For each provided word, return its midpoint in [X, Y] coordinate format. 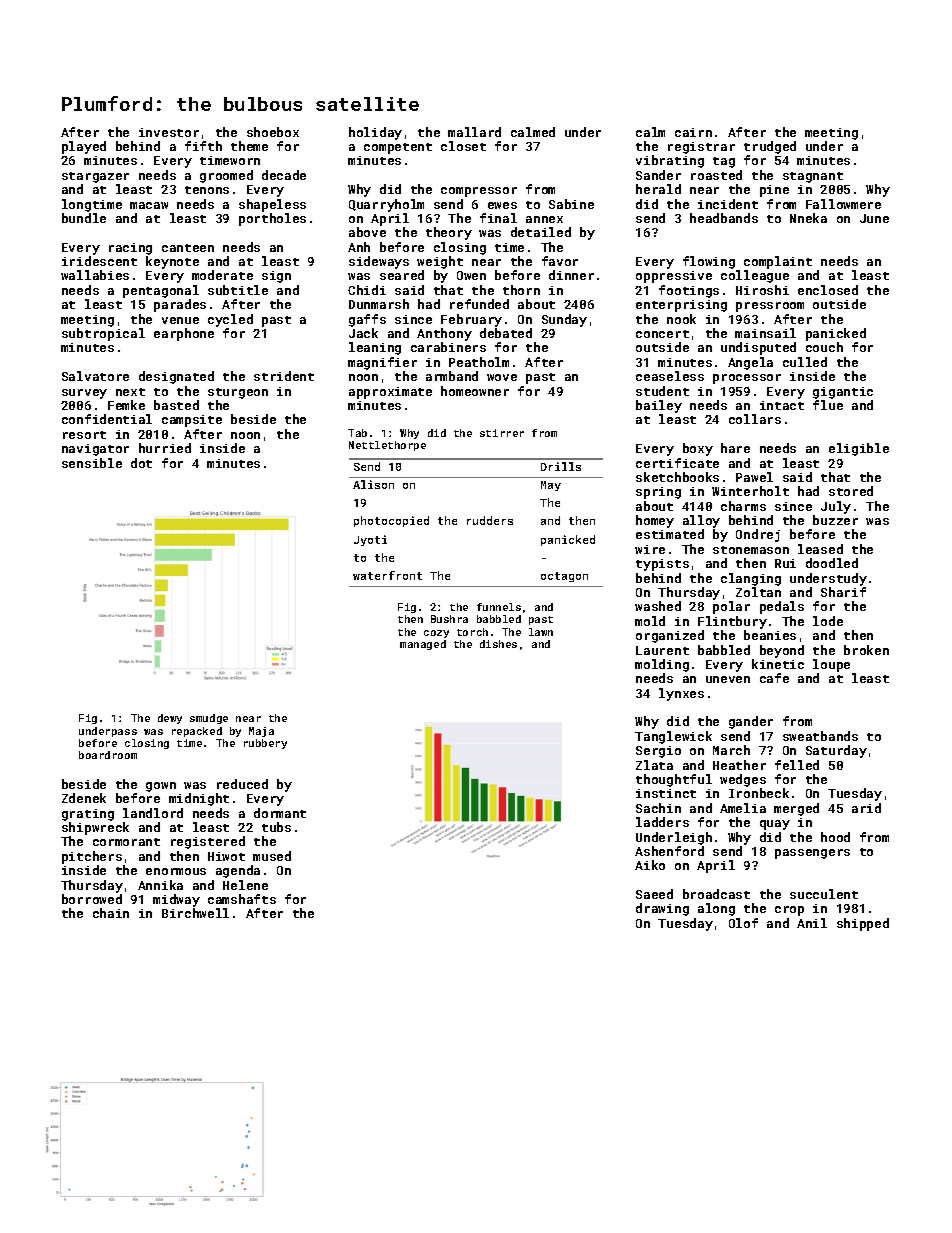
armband [452, 376]
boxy [698, 449]
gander [751, 722]
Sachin [658, 808]
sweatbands [820, 736]
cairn [693, 132]
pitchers [92, 857]
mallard [474, 132]
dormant [280, 813]
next [130, 392]
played [84, 147]
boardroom [108, 755]
